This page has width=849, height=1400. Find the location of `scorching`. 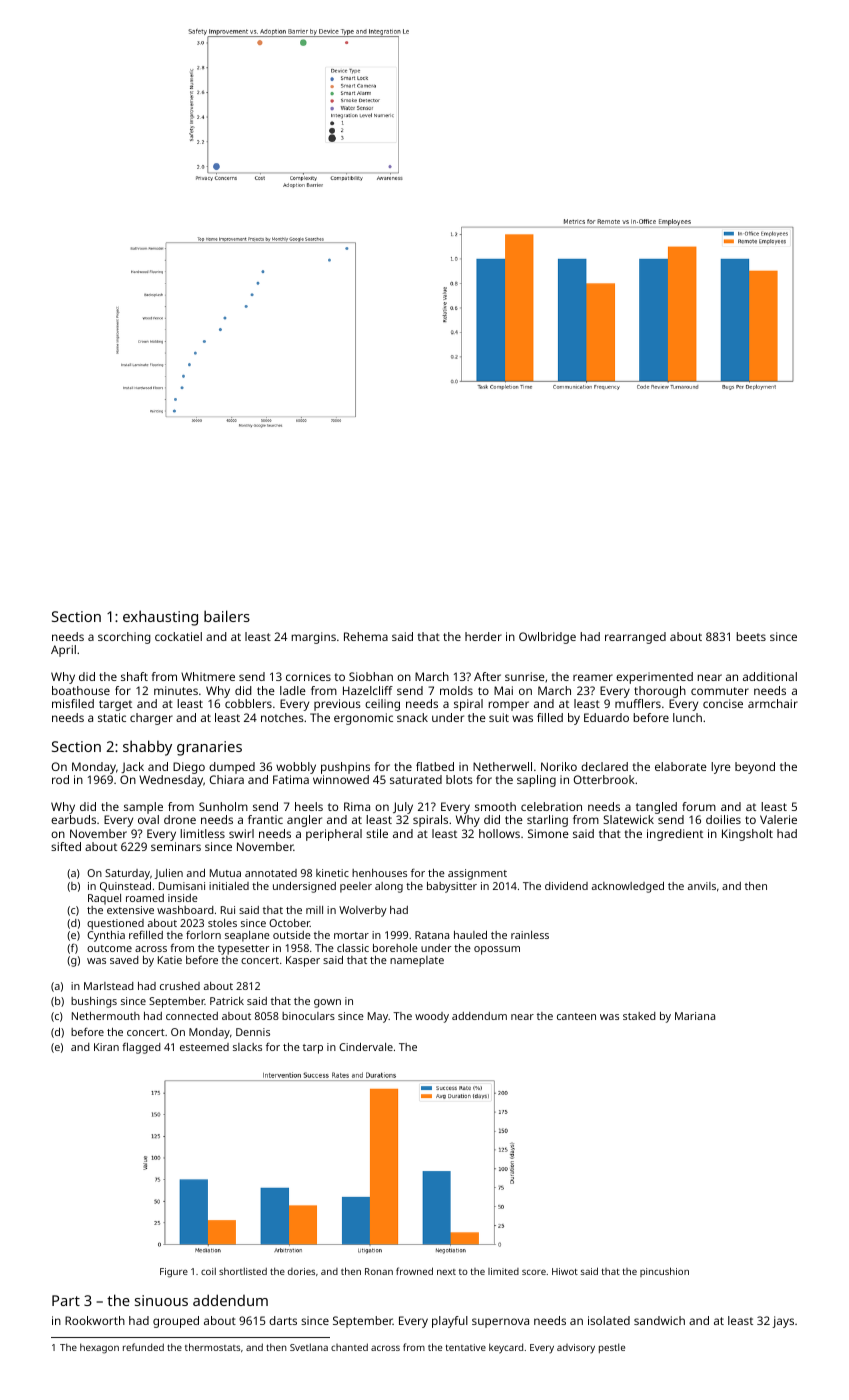

scorching is located at coordinates (124, 638).
